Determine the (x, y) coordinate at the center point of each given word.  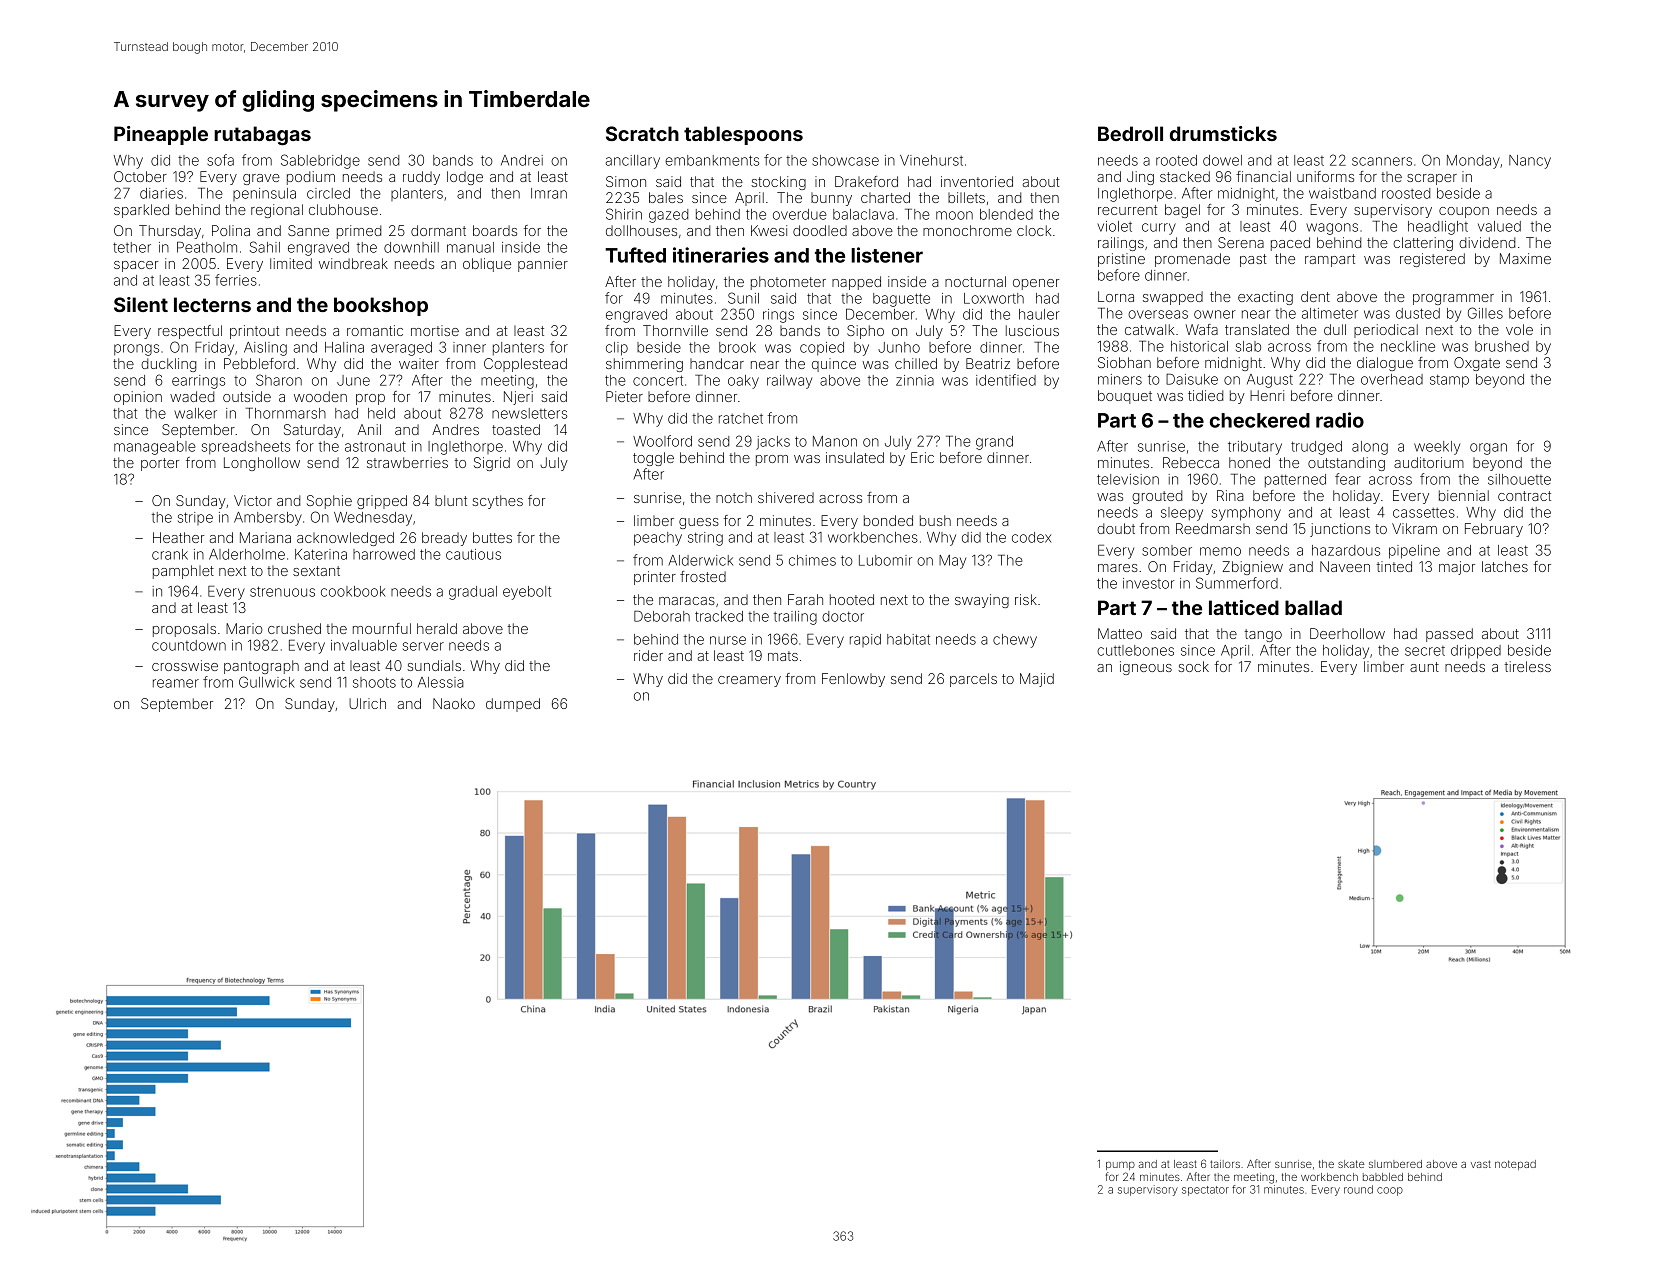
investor (1149, 583)
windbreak (353, 263)
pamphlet (183, 572)
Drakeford (866, 181)
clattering (1423, 244)
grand (994, 443)
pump (1120, 1165)
